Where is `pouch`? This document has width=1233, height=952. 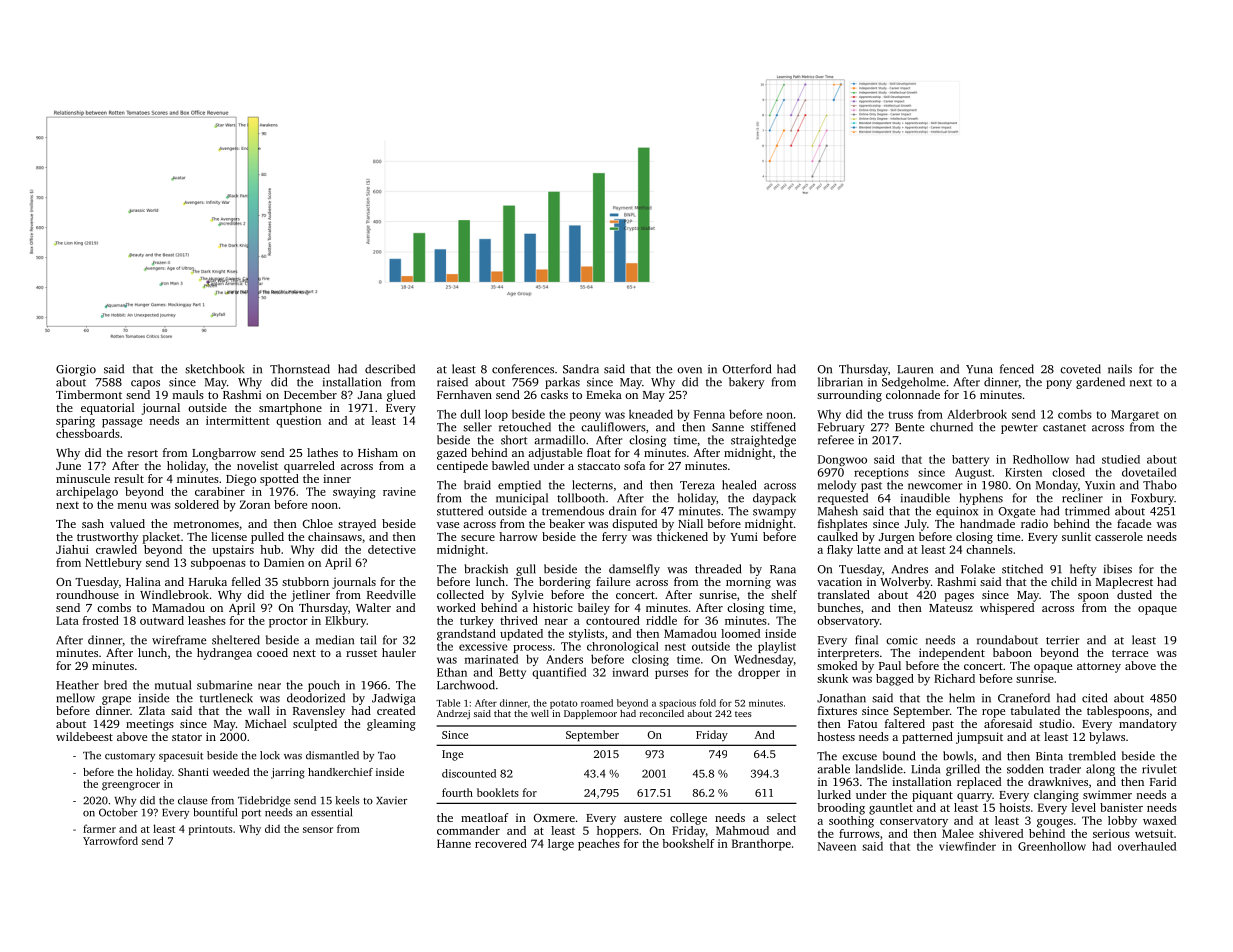 pouch is located at coordinates (324, 686).
